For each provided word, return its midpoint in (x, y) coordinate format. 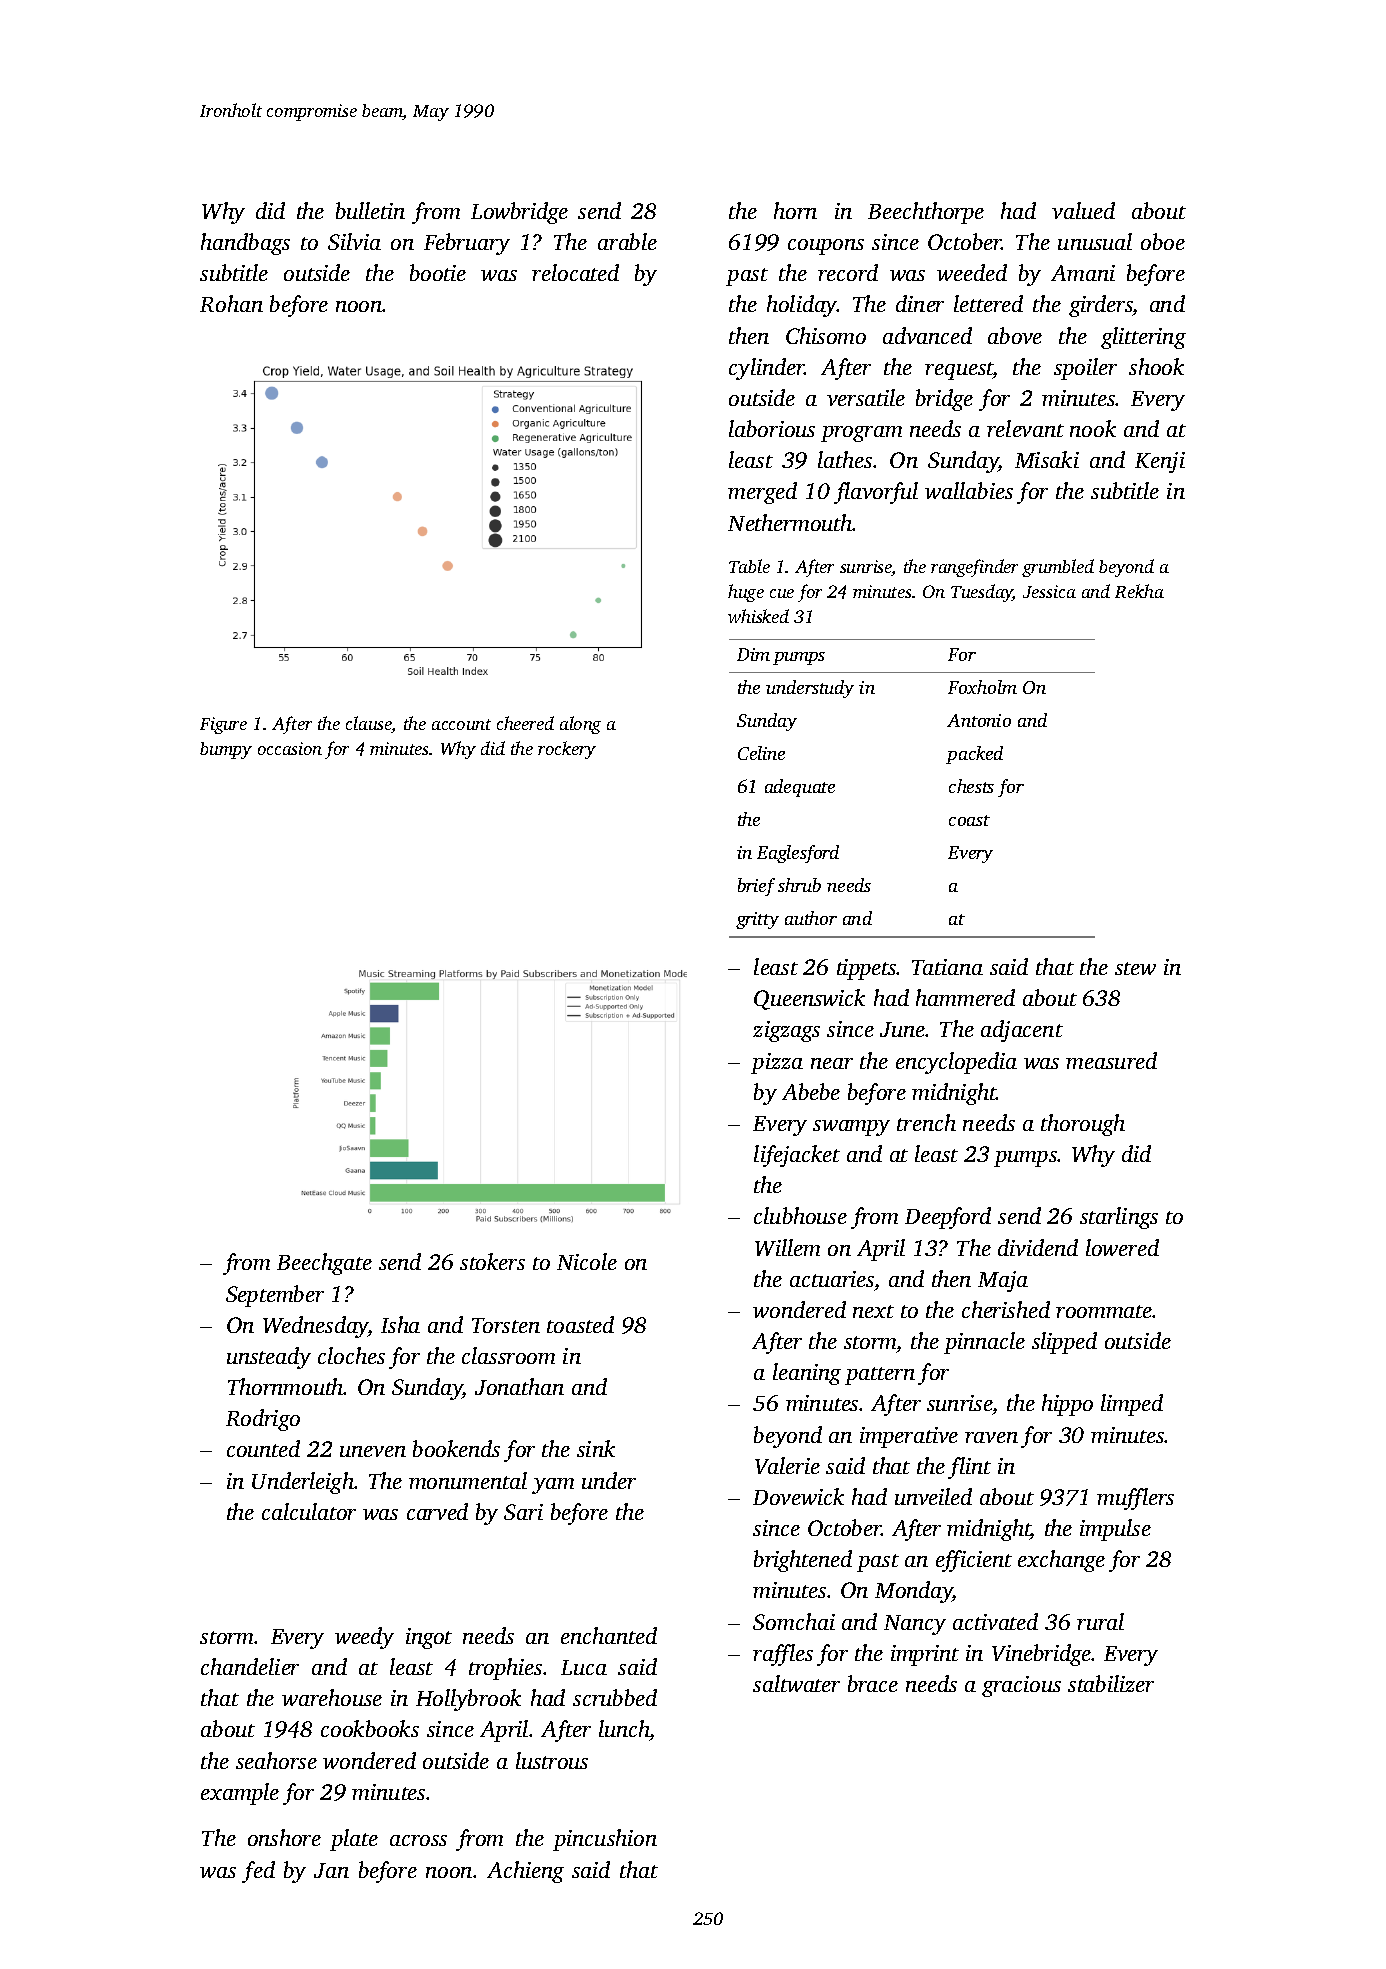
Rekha (1139, 591)
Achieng (525, 1872)
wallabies (969, 490)
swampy (851, 1128)
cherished (1006, 1309)
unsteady (269, 1358)
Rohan (231, 303)
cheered (525, 723)
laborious (772, 428)
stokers (492, 1261)
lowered (1122, 1247)
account (461, 724)
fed (258, 1872)
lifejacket (797, 1156)
